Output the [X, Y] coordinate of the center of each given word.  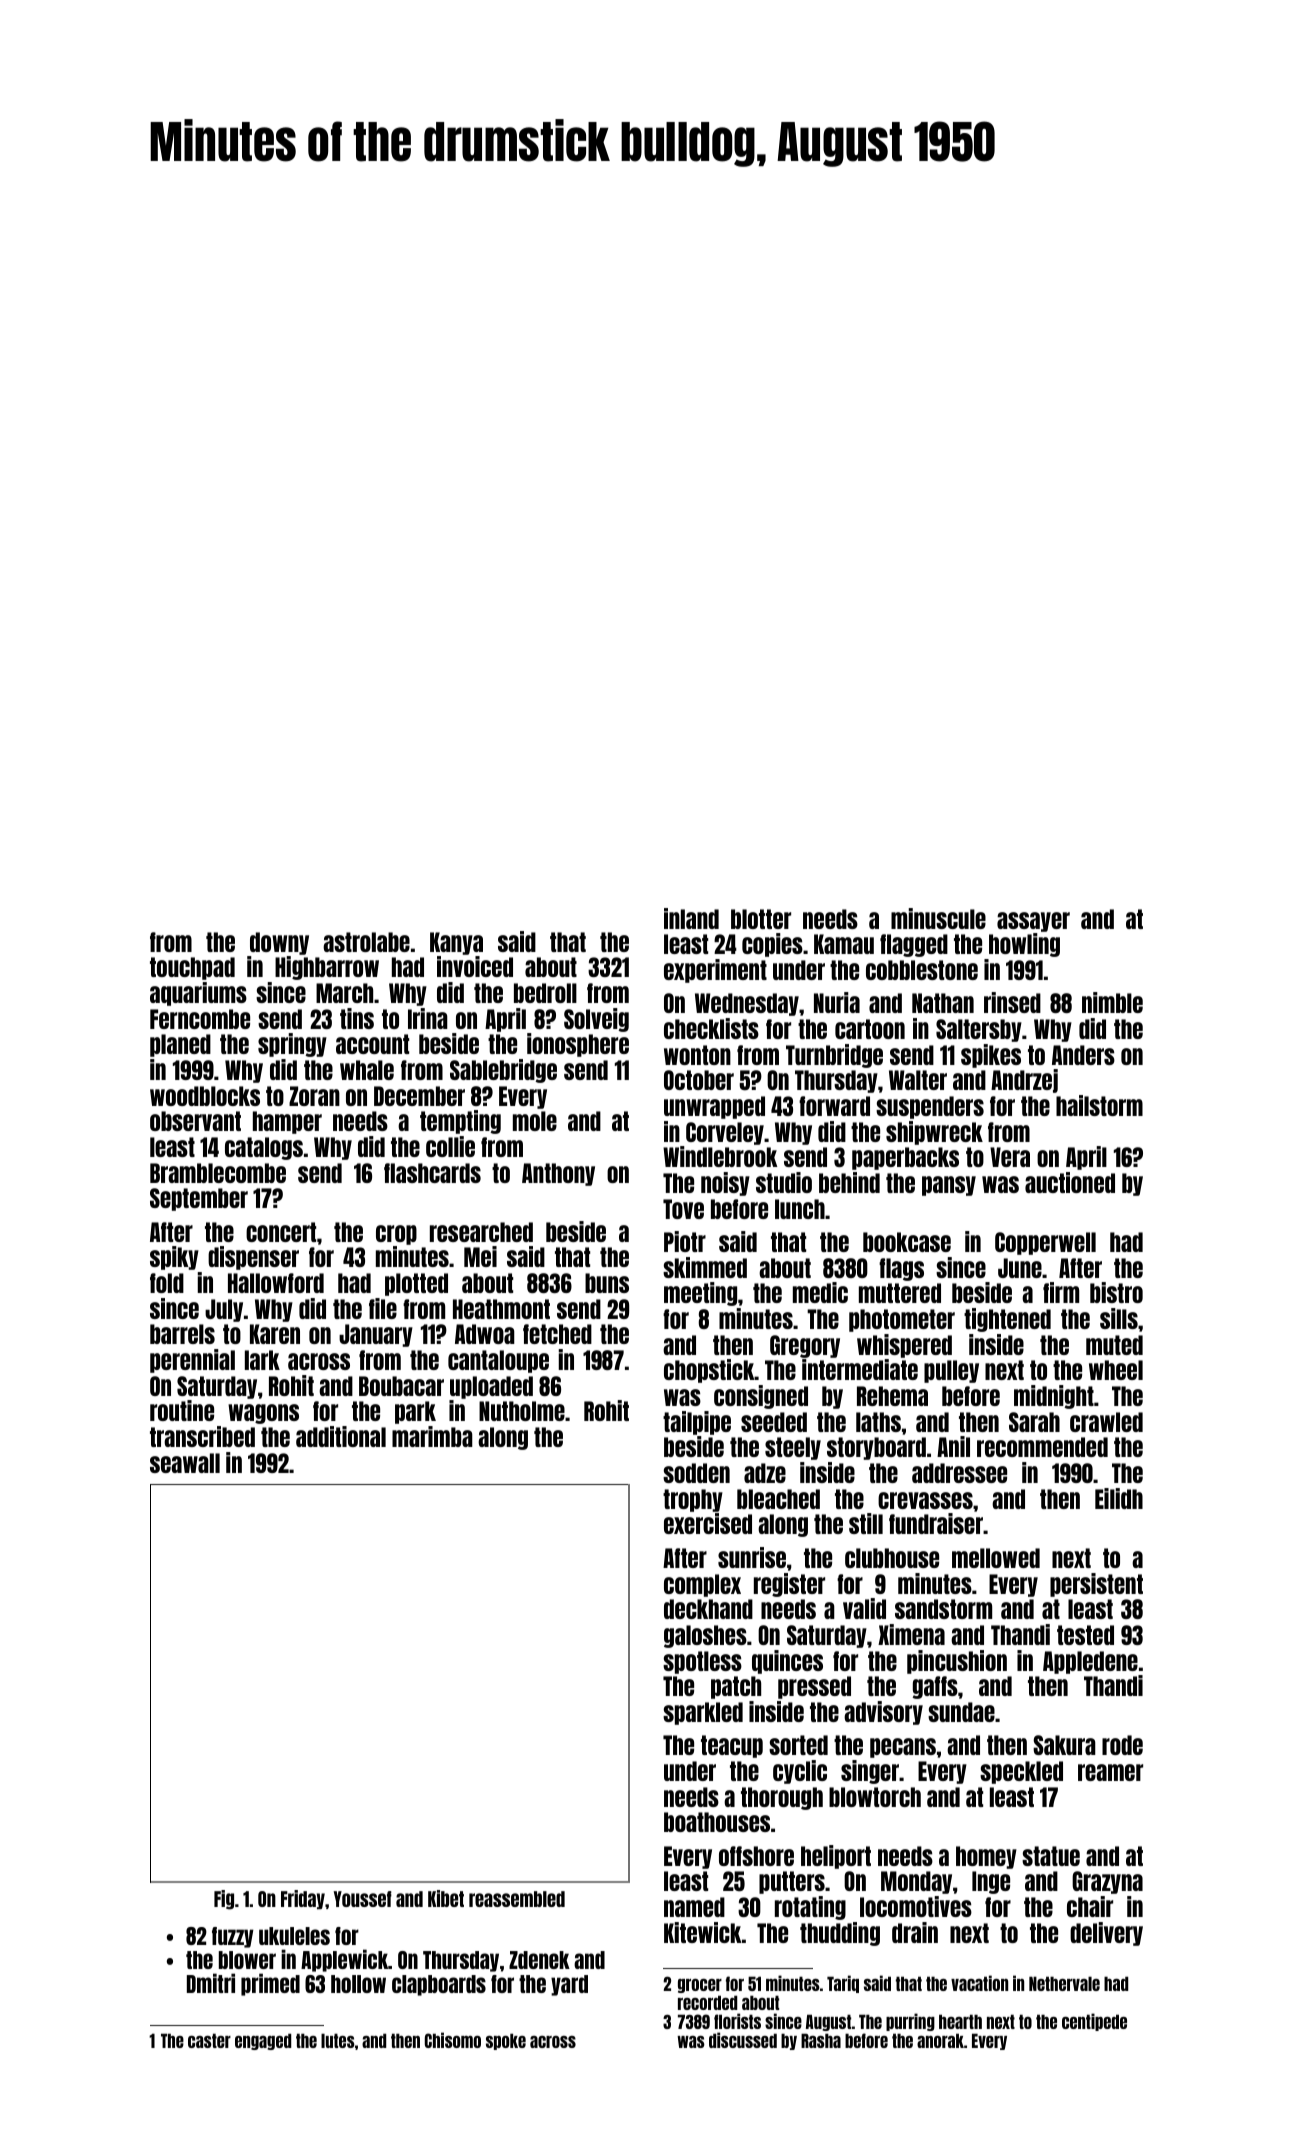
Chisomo [453, 2040]
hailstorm [1099, 1105]
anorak [940, 2040]
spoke [506, 2041]
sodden [696, 1473]
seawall [185, 1463]
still [866, 1523]
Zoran [314, 1096]
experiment [715, 971]
